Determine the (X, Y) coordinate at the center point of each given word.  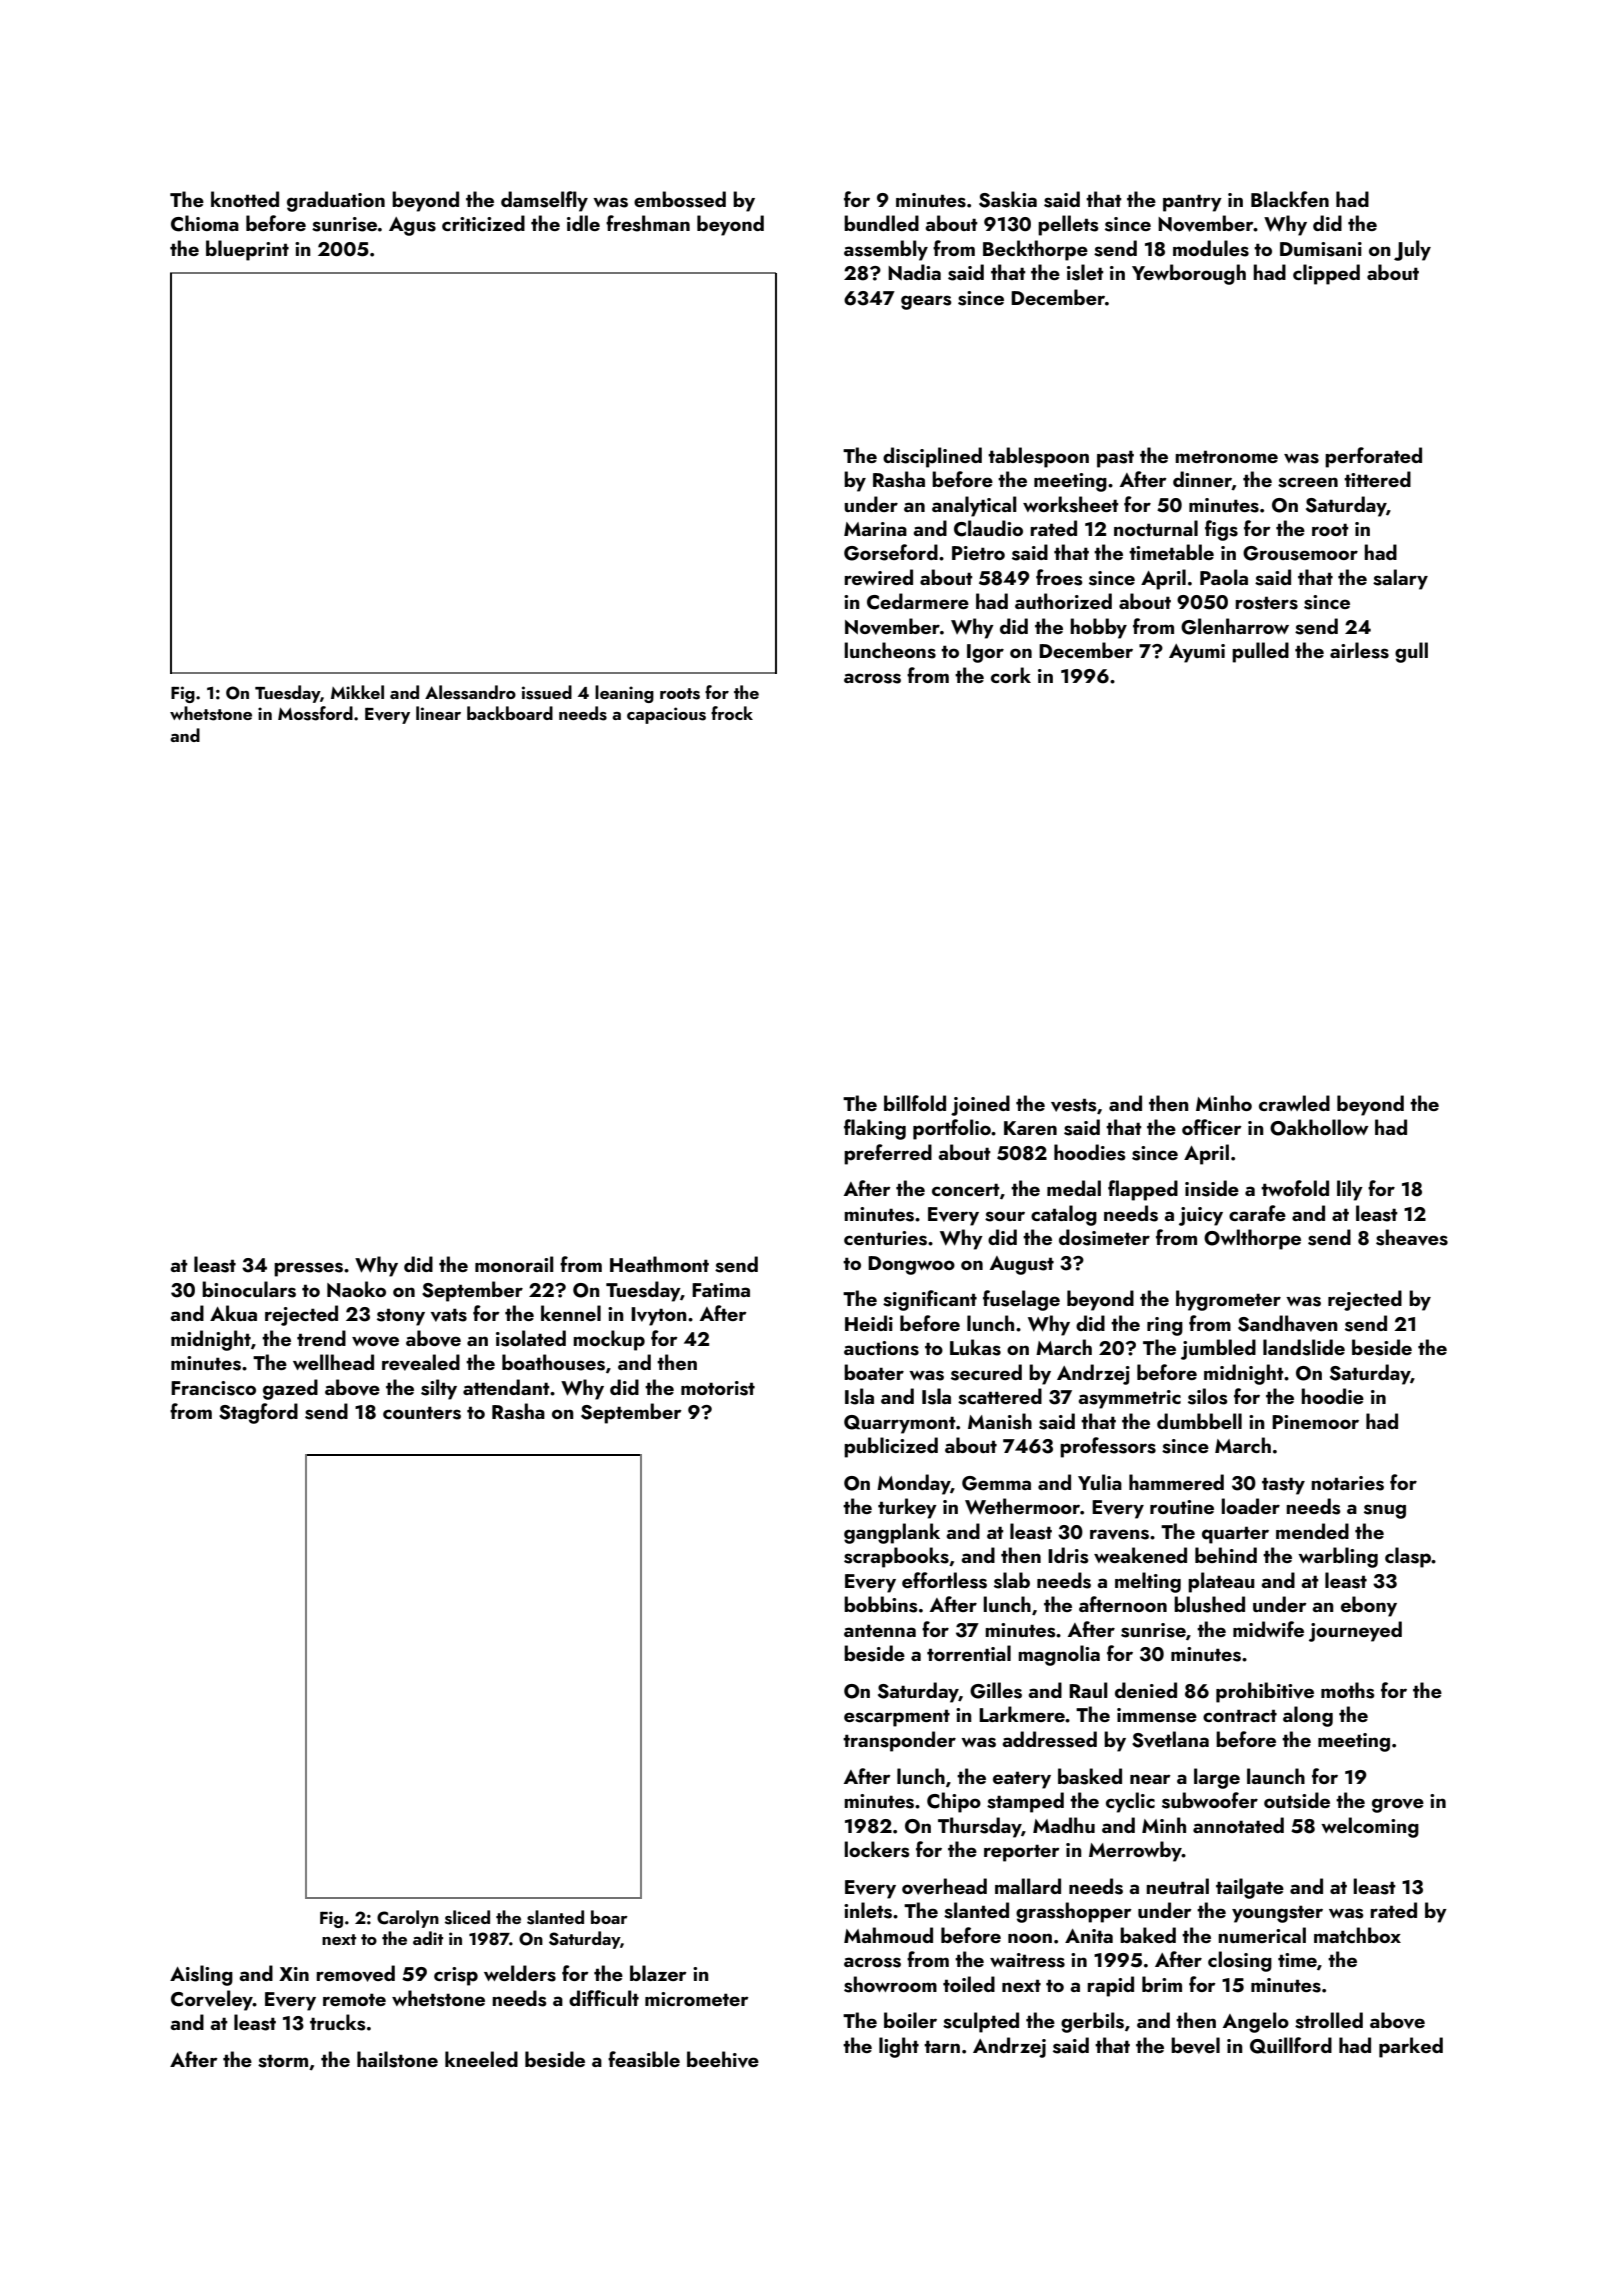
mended (1312, 1531)
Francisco (213, 1388)
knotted (245, 199)
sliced (467, 1917)
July (1412, 250)
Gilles (996, 1690)
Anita (1089, 1936)
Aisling (201, 1975)
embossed (680, 199)
